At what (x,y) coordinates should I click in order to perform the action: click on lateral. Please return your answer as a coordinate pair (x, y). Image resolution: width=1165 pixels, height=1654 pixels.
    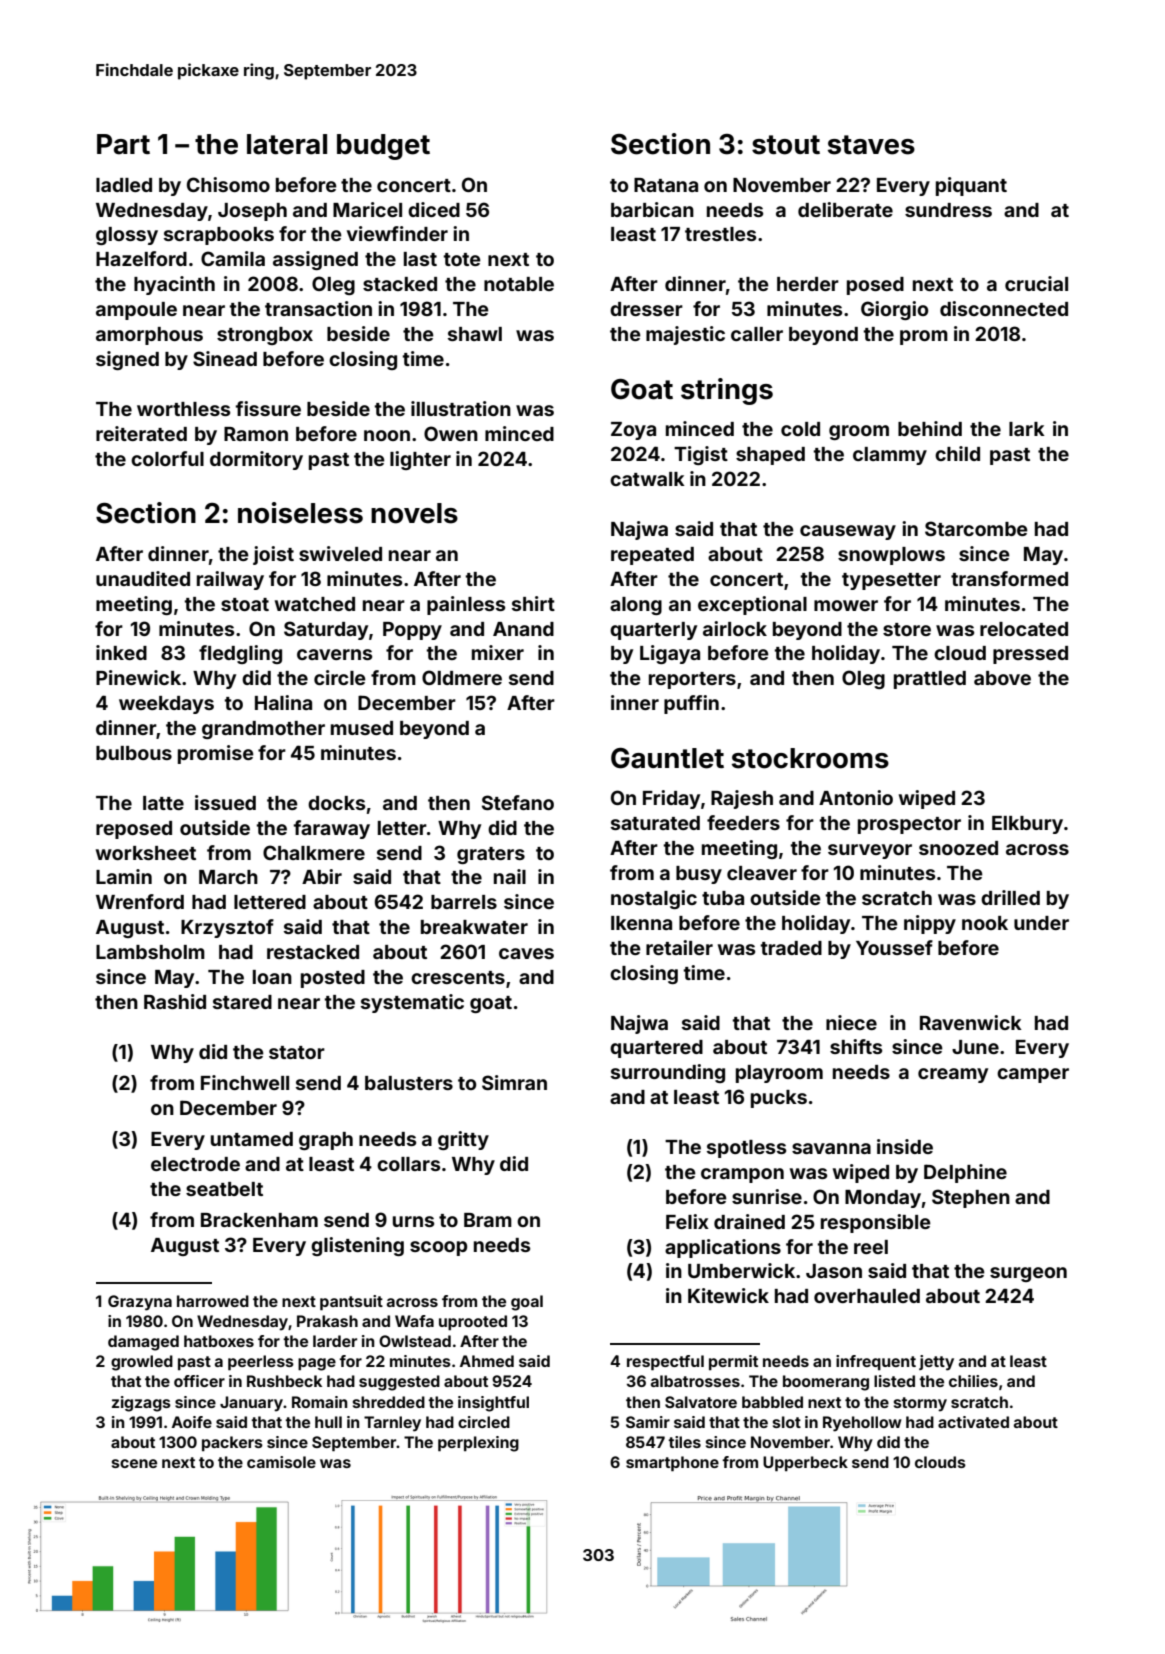
    Looking at the image, I should click on (287, 144).
